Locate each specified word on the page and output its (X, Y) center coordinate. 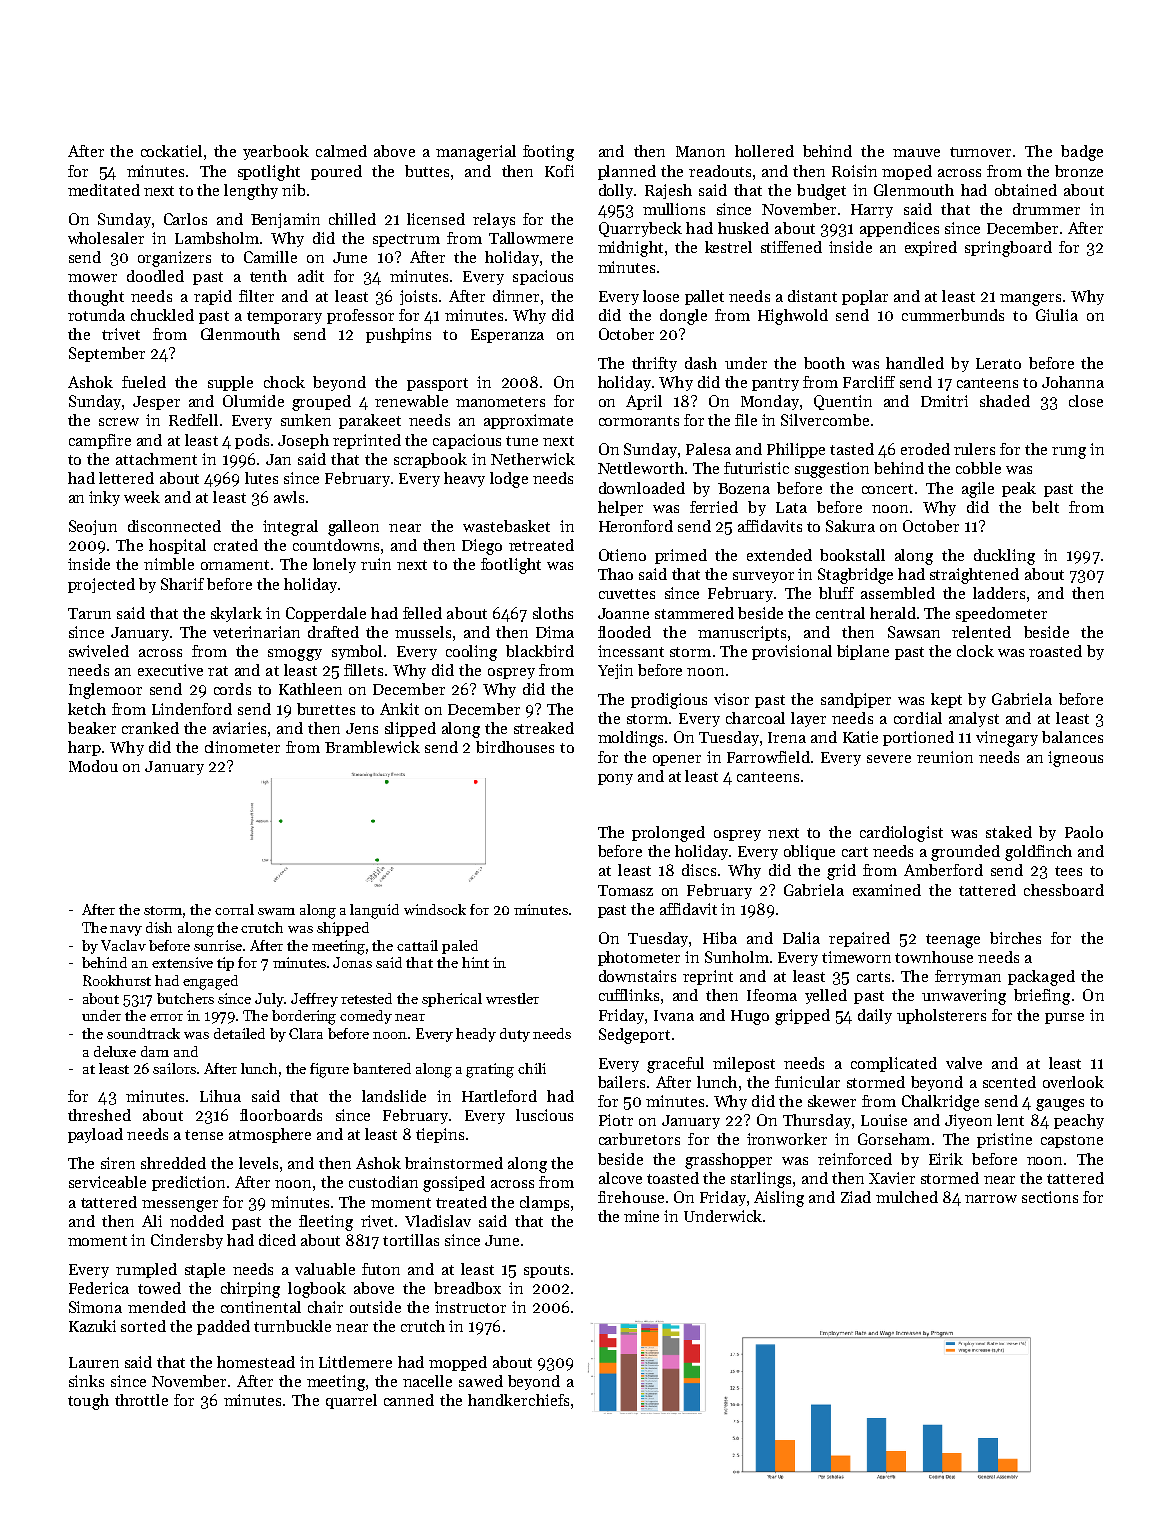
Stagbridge (855, 576)
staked (1009, 832)
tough (88, 1402)
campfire (100, 441)
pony (615, 779)
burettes (326, 709)
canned (409, 1400)
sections (1050, 1197)
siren (118, 1163)
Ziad (856, 1197)
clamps (544, 1203)
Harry (872, 211)
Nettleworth (641, 468)
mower (92, 278)
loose (661, 296)
